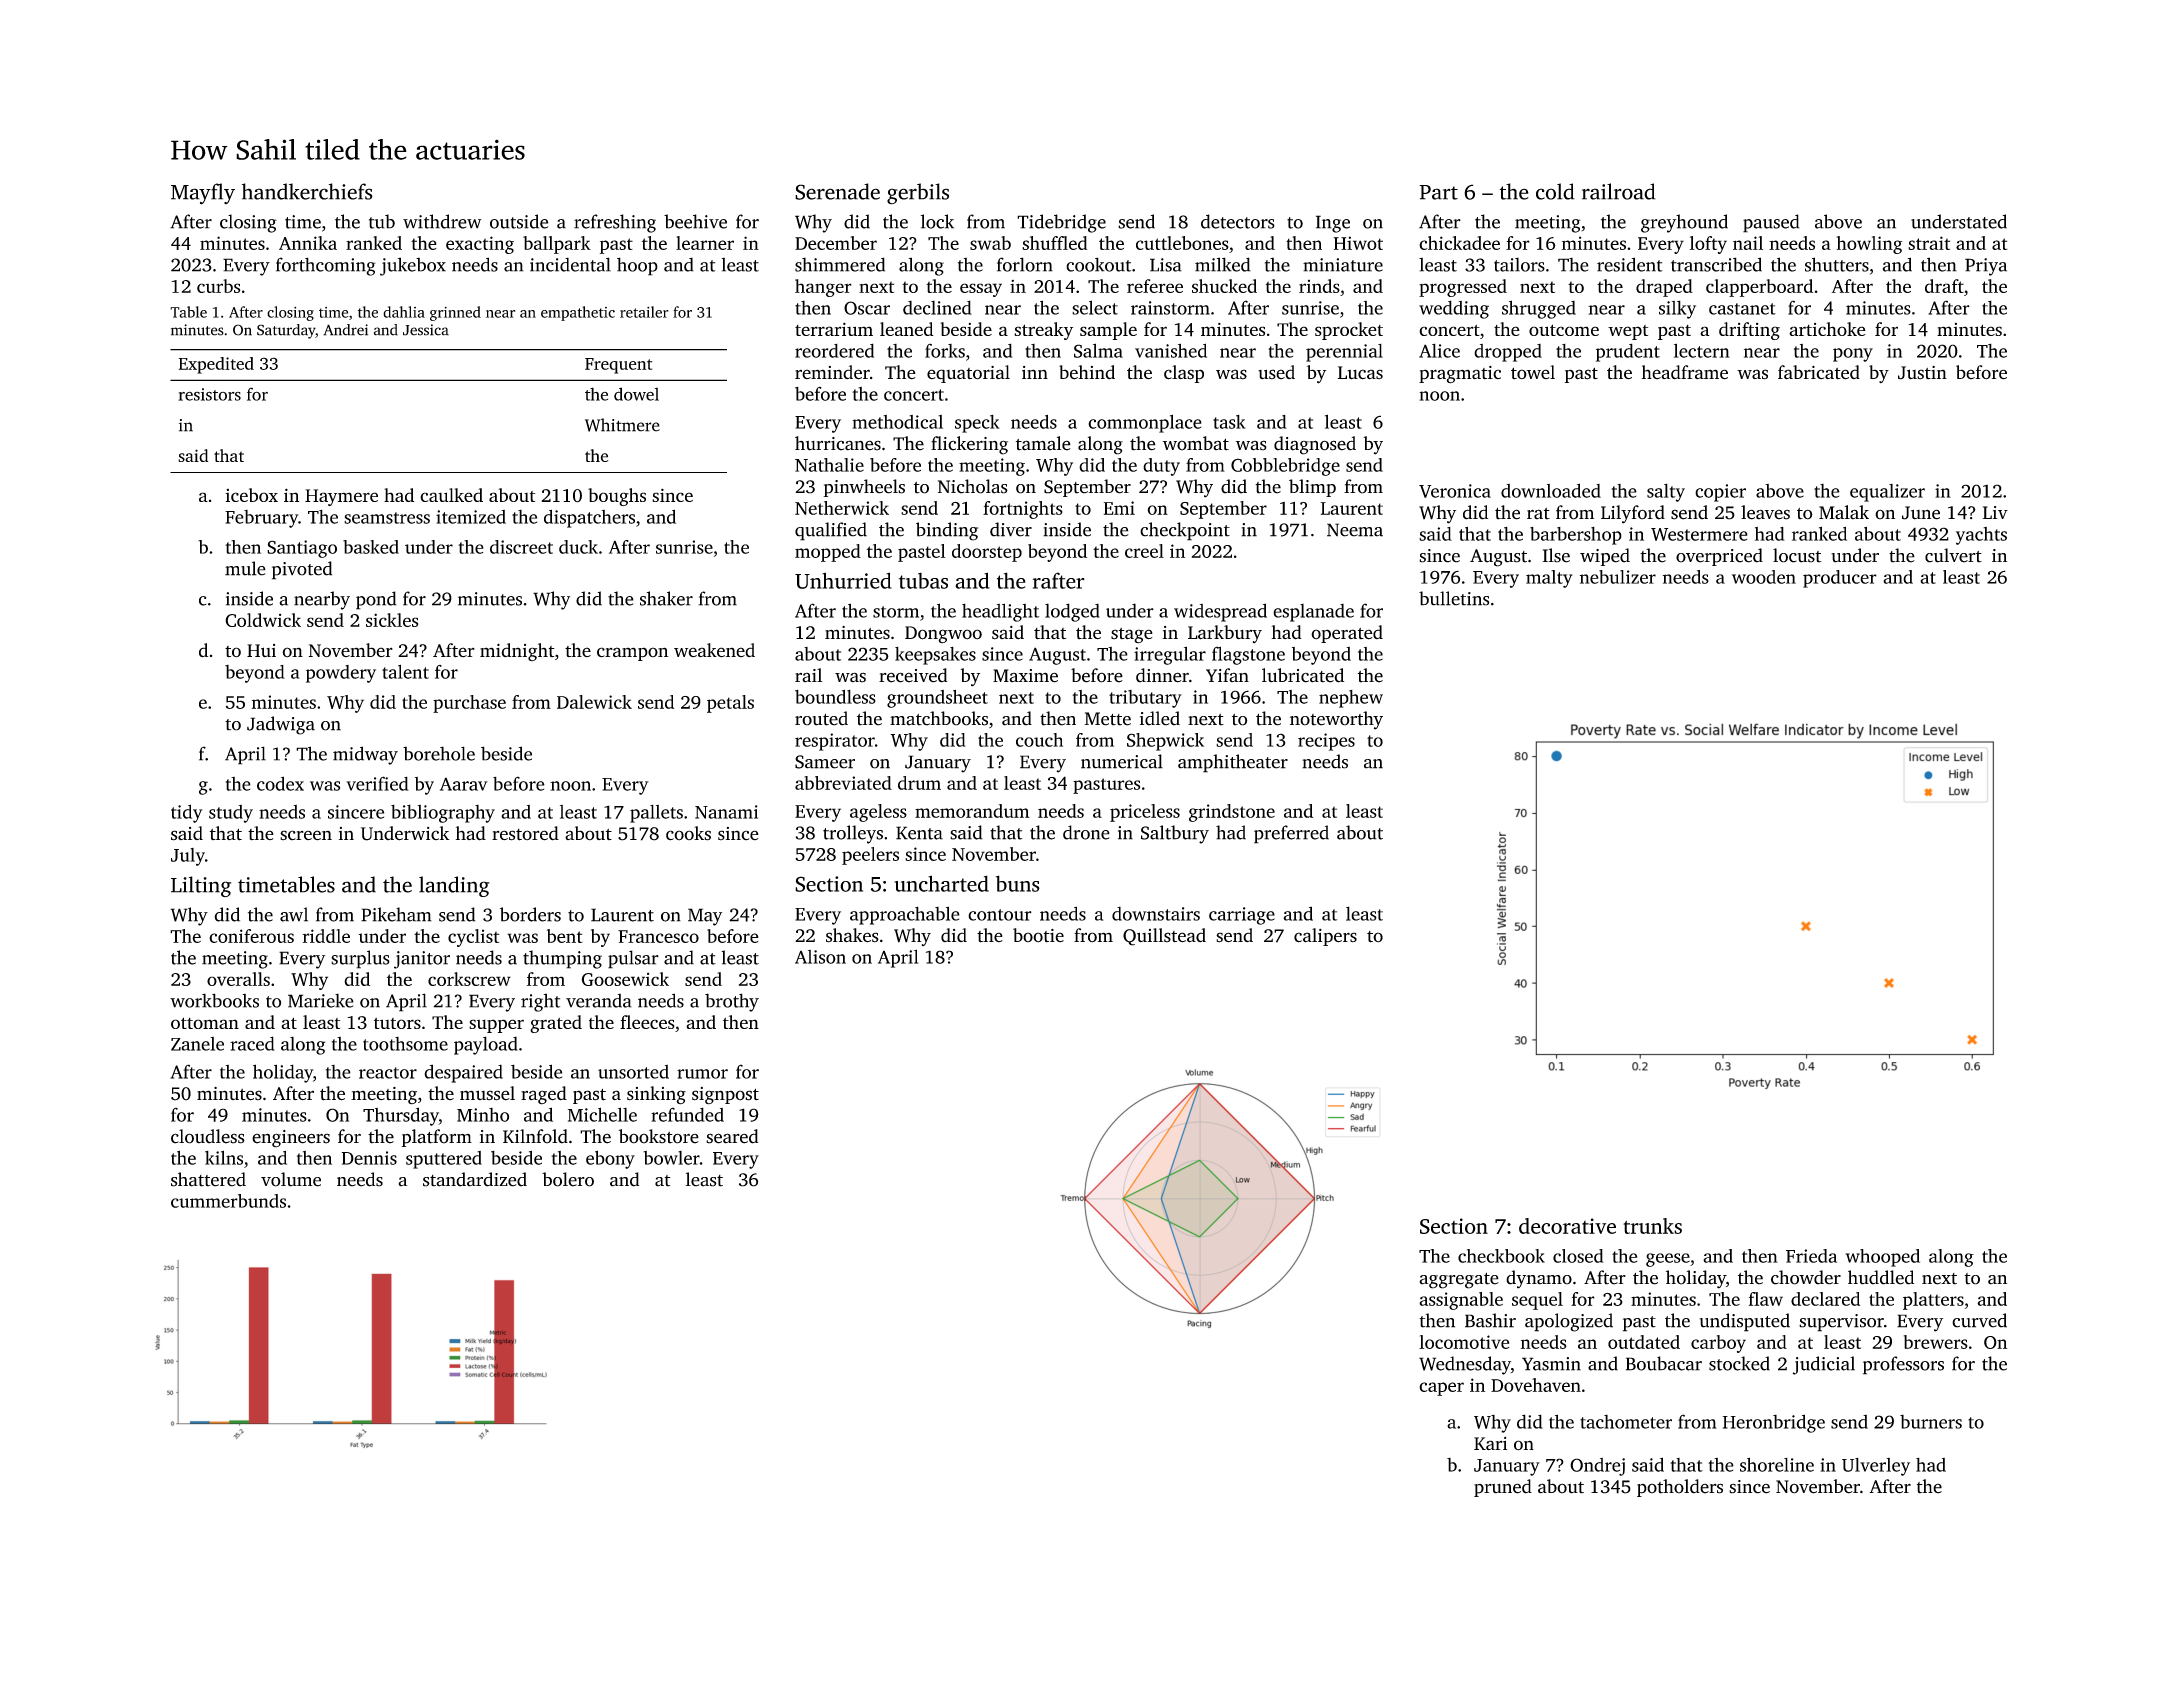 Image resolution: width=2178 pixels, height=1683 pixels. I want to click on Bashir, so click(1490, 1320).
